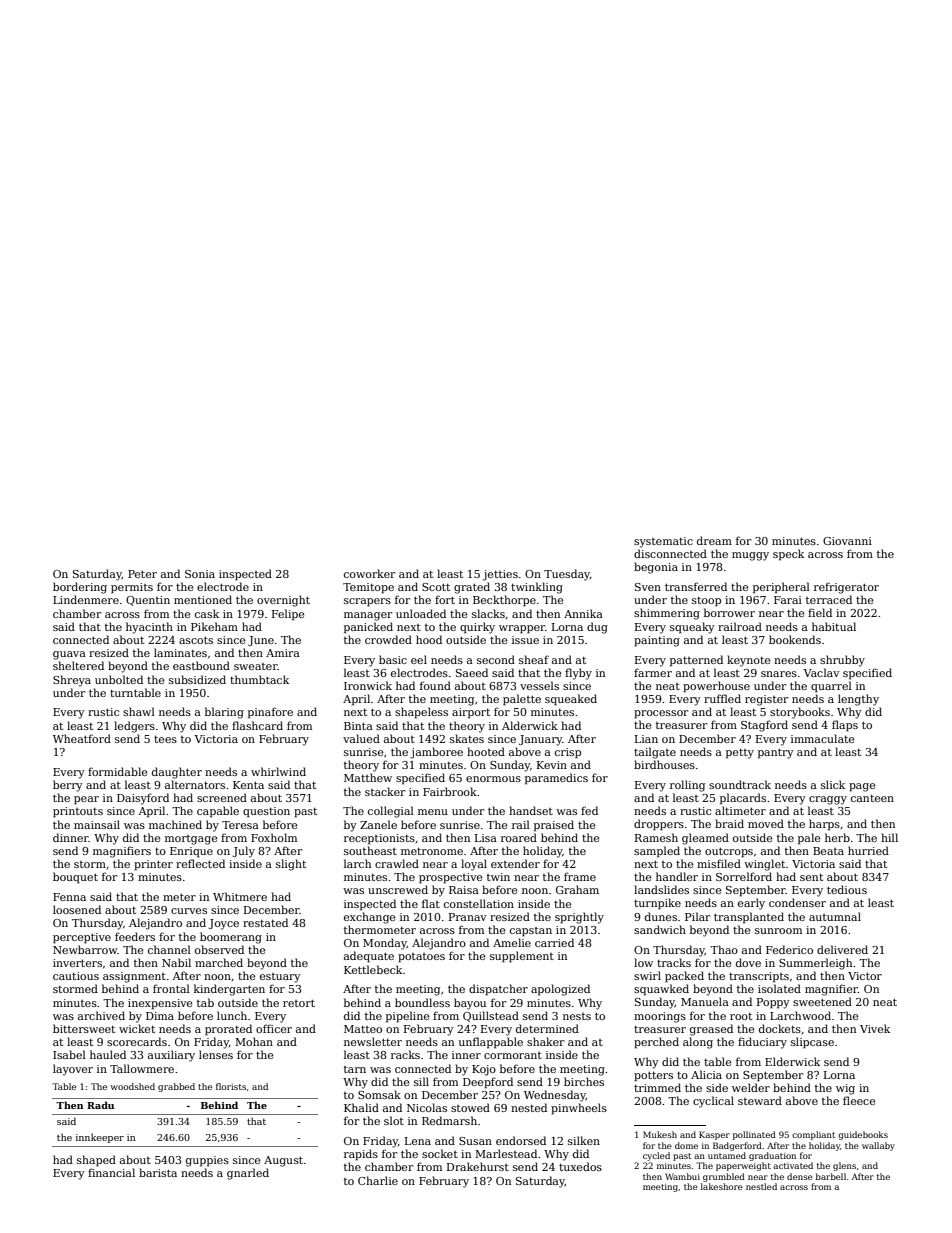 This screenshot has width=952, height=1233. I want to click on lengthy, so click(858, 700).
